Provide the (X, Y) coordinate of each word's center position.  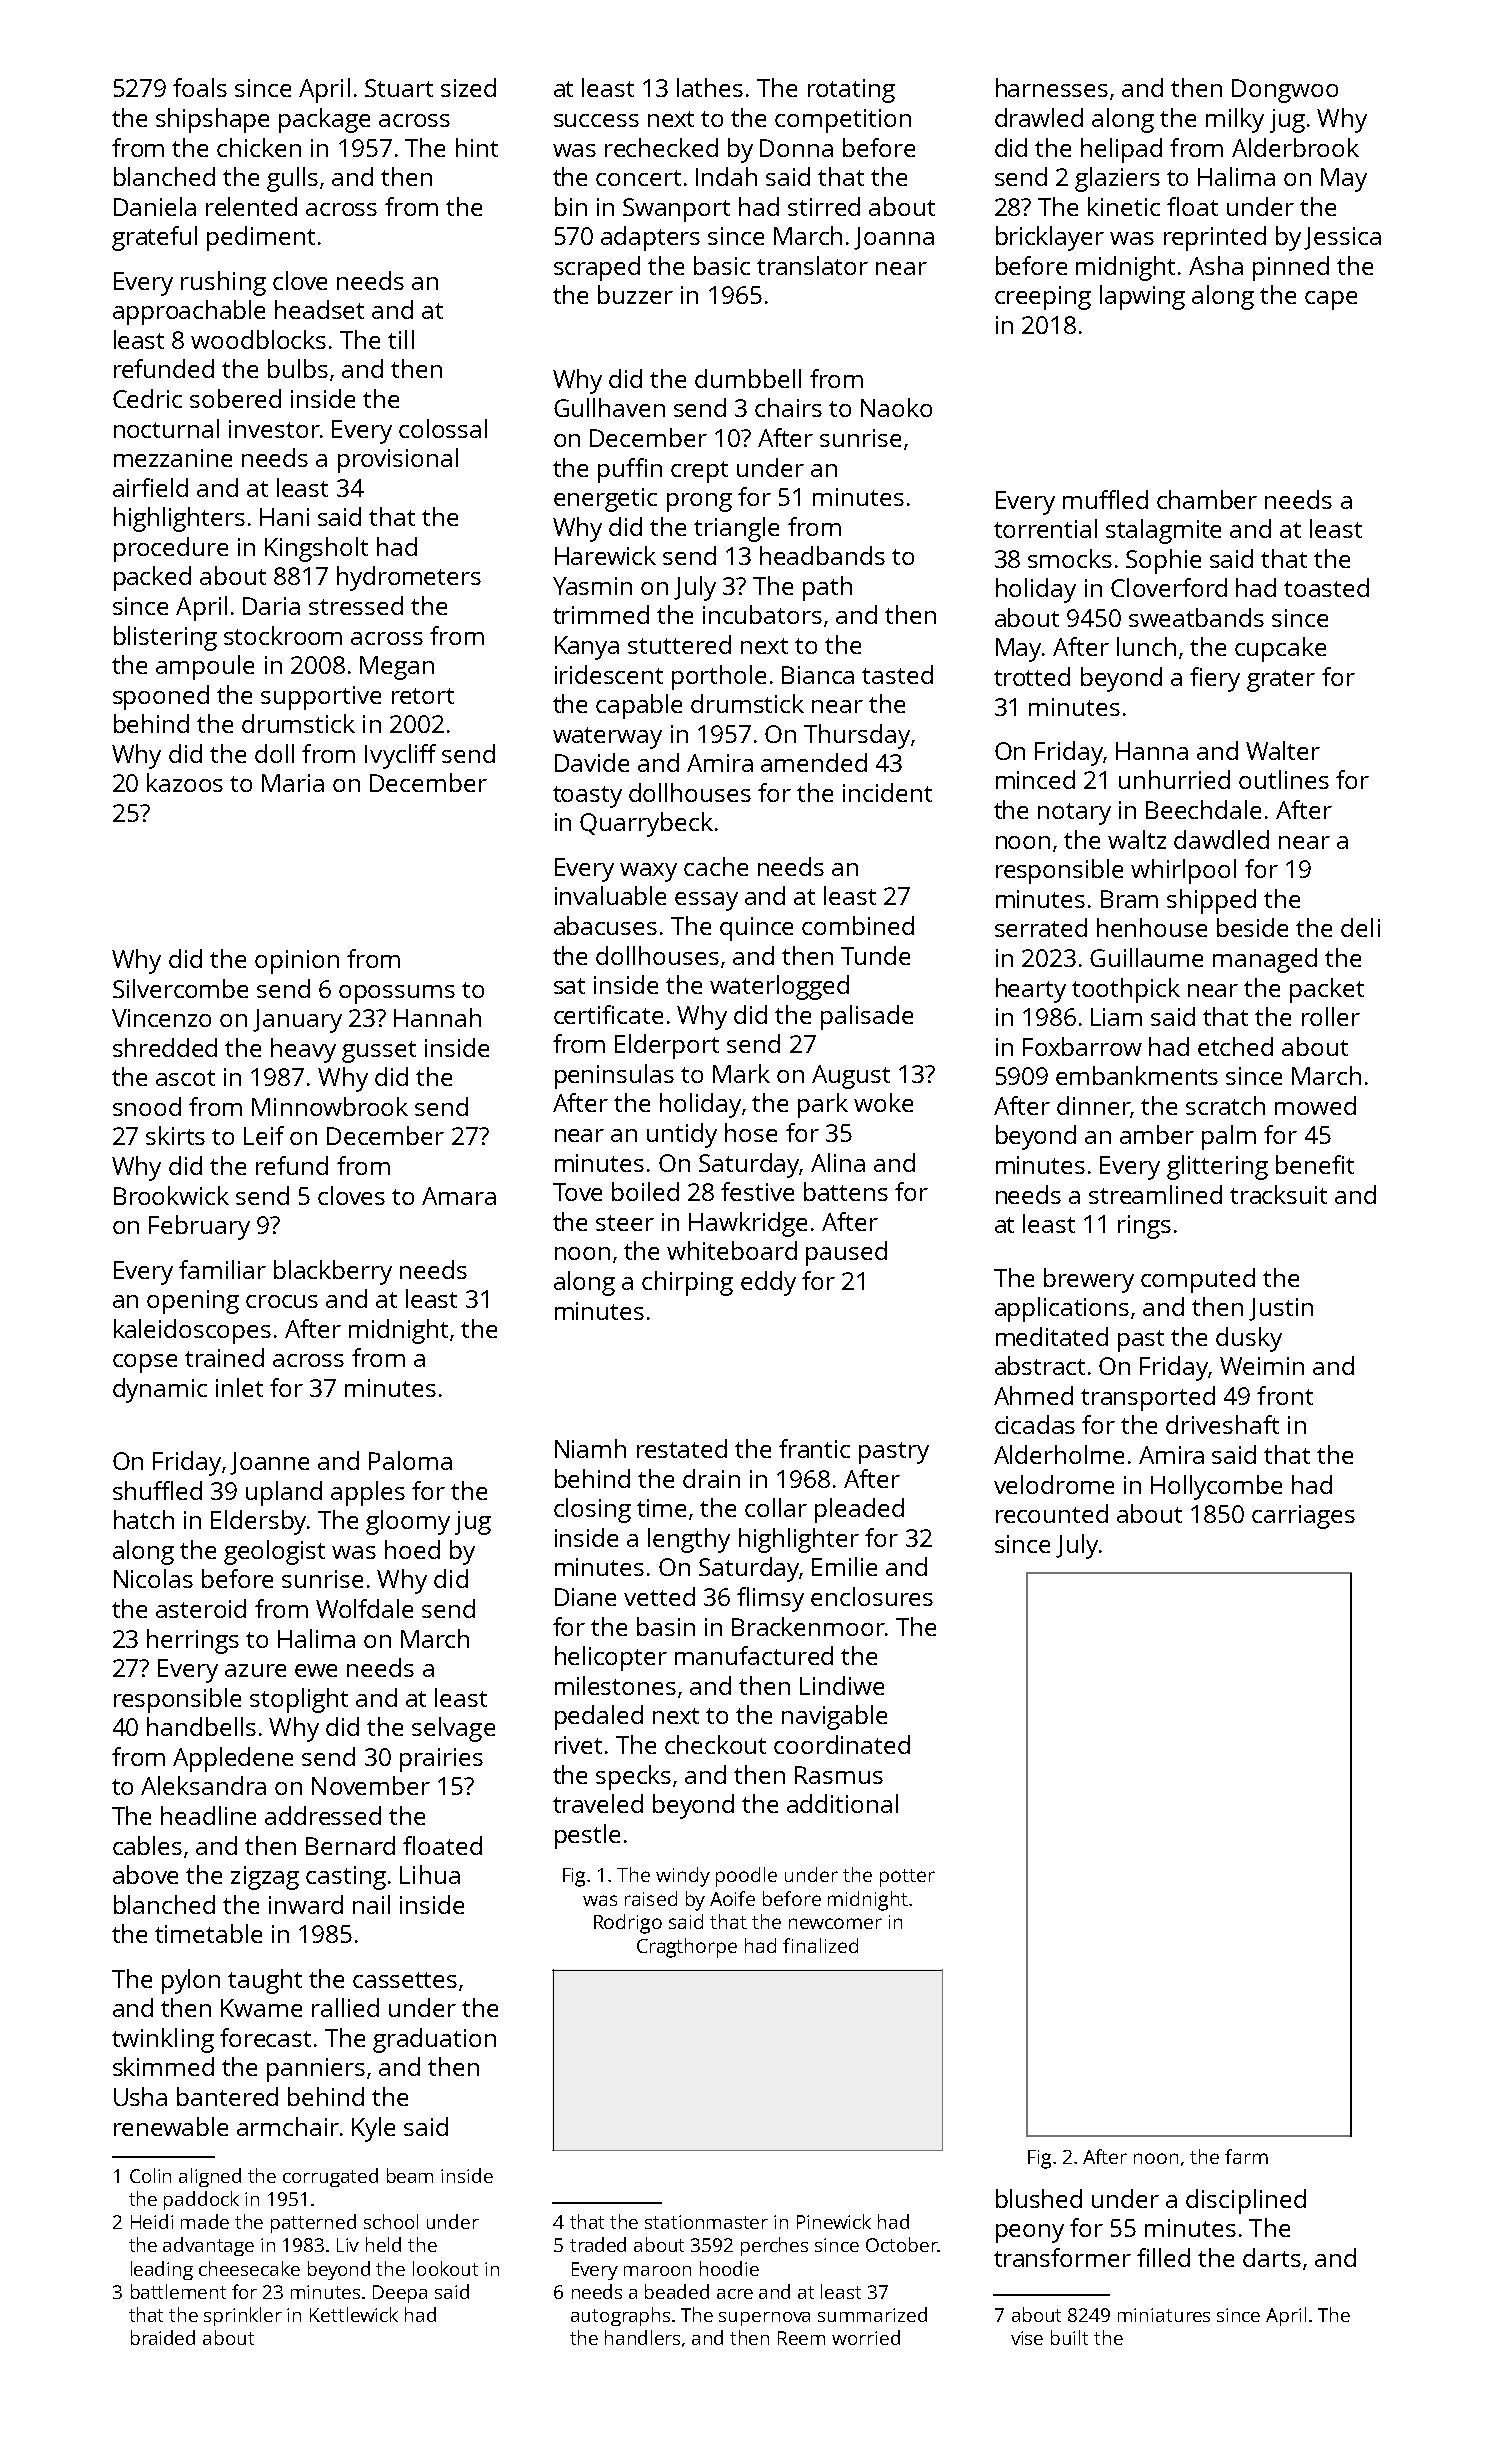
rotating (851, 91)
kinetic (1124, 206)
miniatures (1164, 2315)
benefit (1315, 1164)
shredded (165, 1047)
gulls (292, 179)
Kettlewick (354, 2314)
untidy (682, 1135)
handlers (642, 2337)
